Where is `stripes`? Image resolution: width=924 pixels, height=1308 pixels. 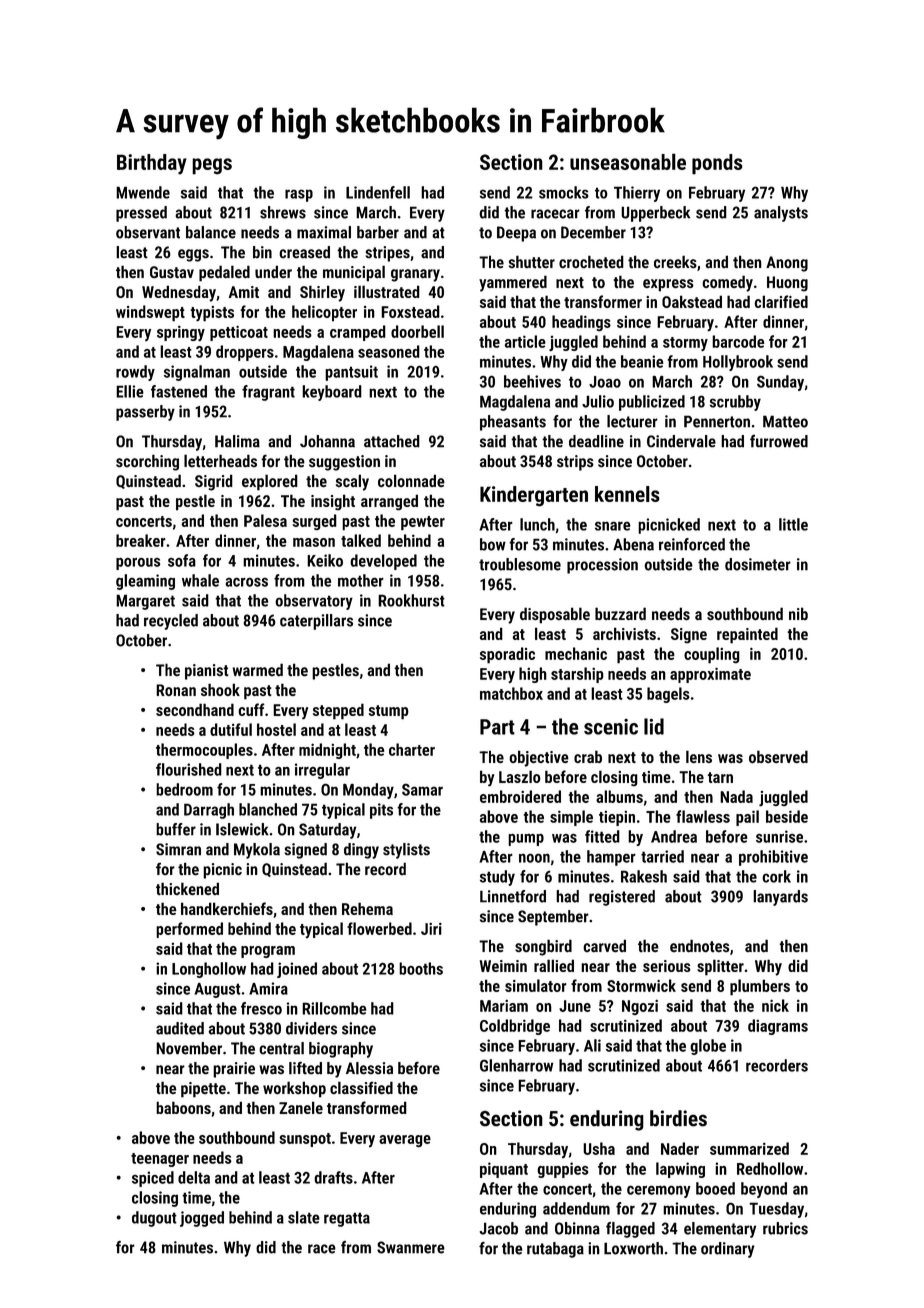
stripes is located at coordinates (387, 254).
